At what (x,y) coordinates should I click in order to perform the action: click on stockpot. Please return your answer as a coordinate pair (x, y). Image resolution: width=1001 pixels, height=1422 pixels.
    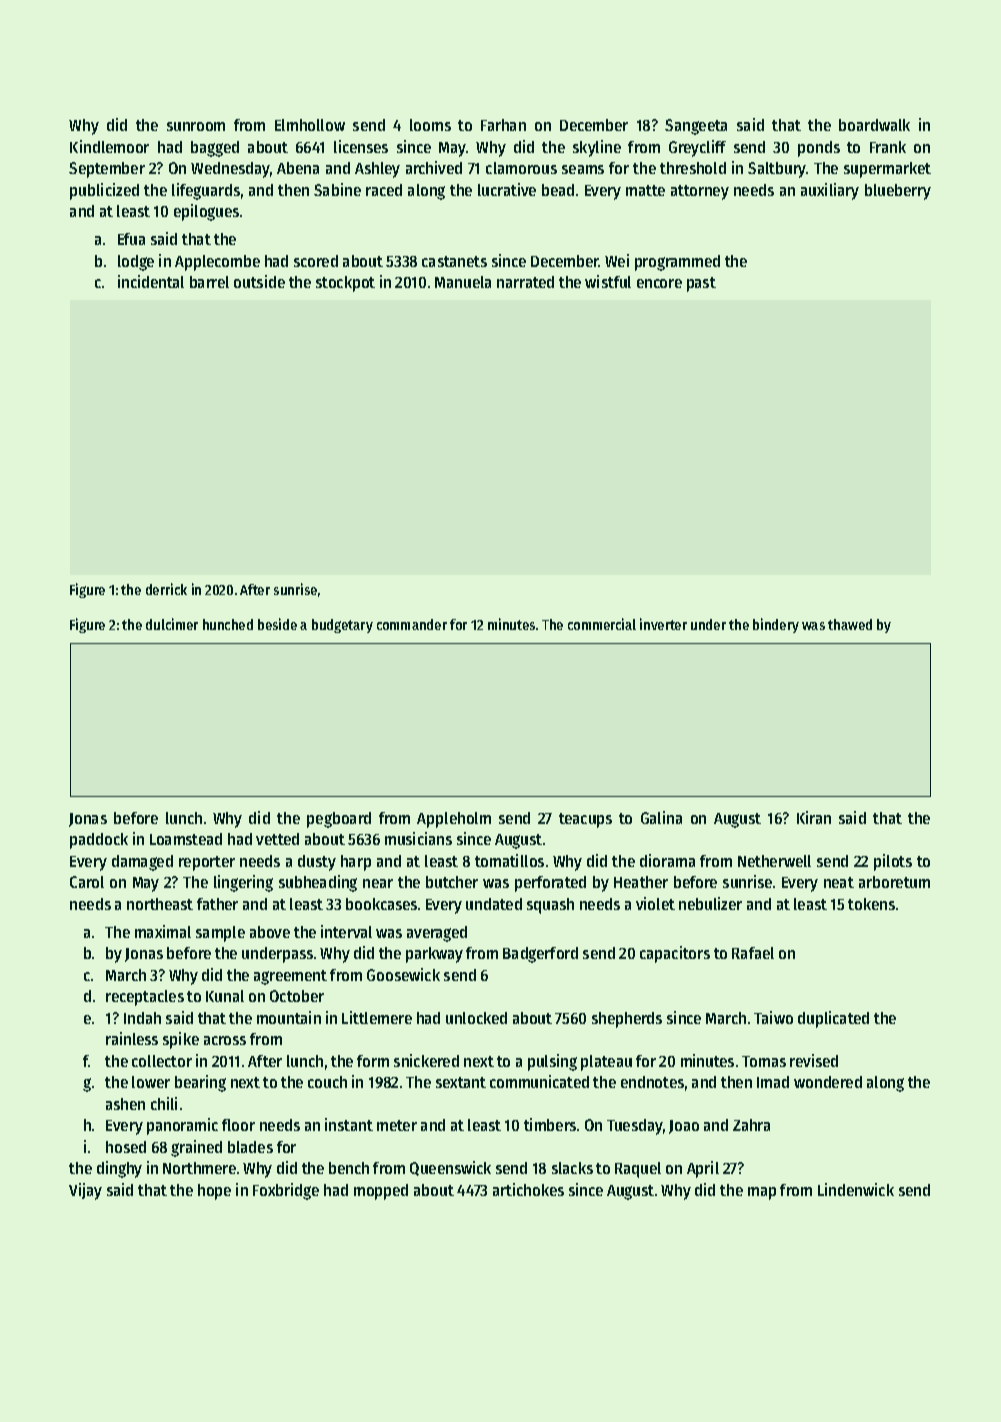
    Looking at the image, I should click on (345, 284).
